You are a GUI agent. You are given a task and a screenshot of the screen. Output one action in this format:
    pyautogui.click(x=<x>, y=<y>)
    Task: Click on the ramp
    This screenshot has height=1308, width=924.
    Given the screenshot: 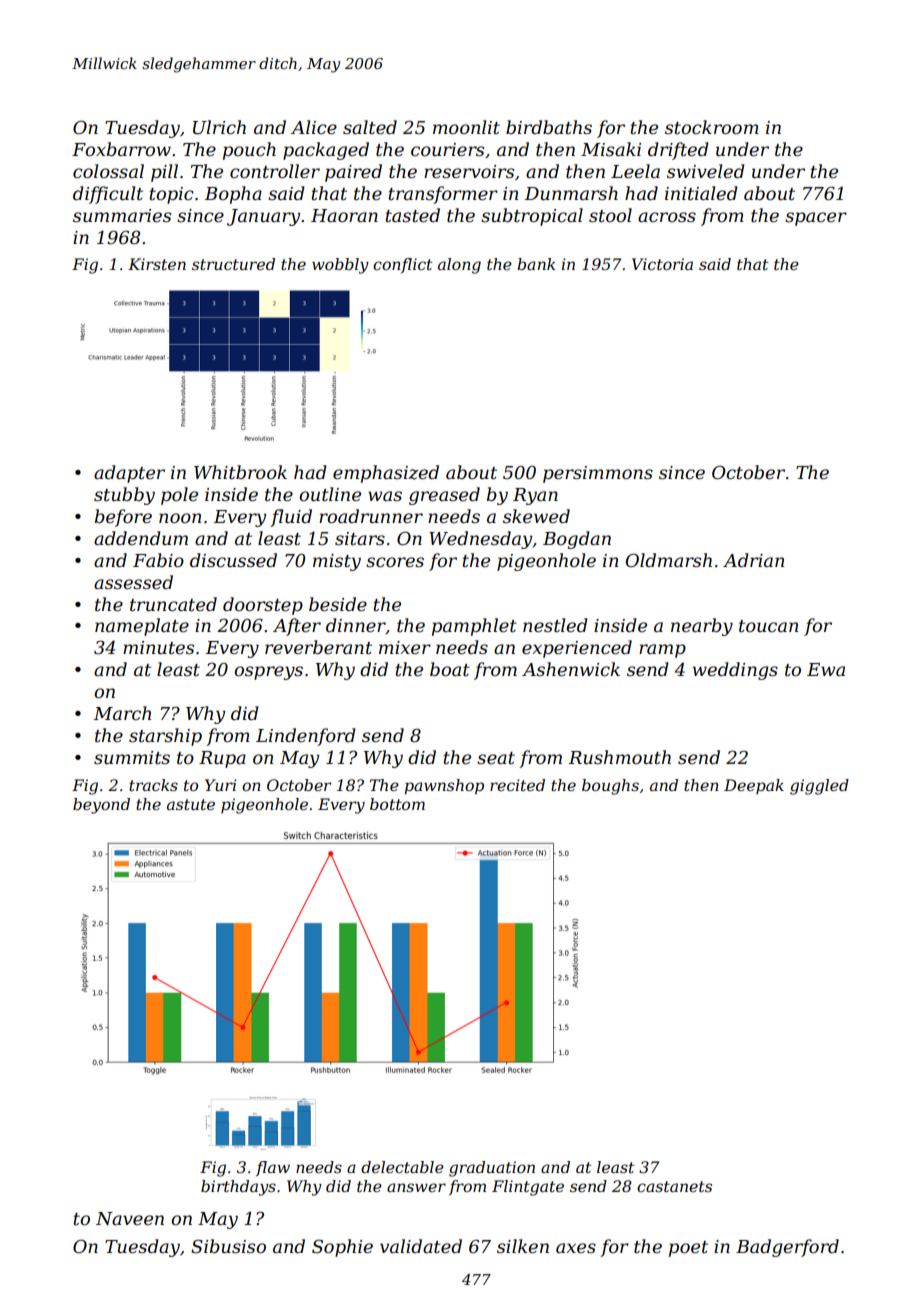 What is the action you would take?
    pyautogui.click(x=662, y=651)
